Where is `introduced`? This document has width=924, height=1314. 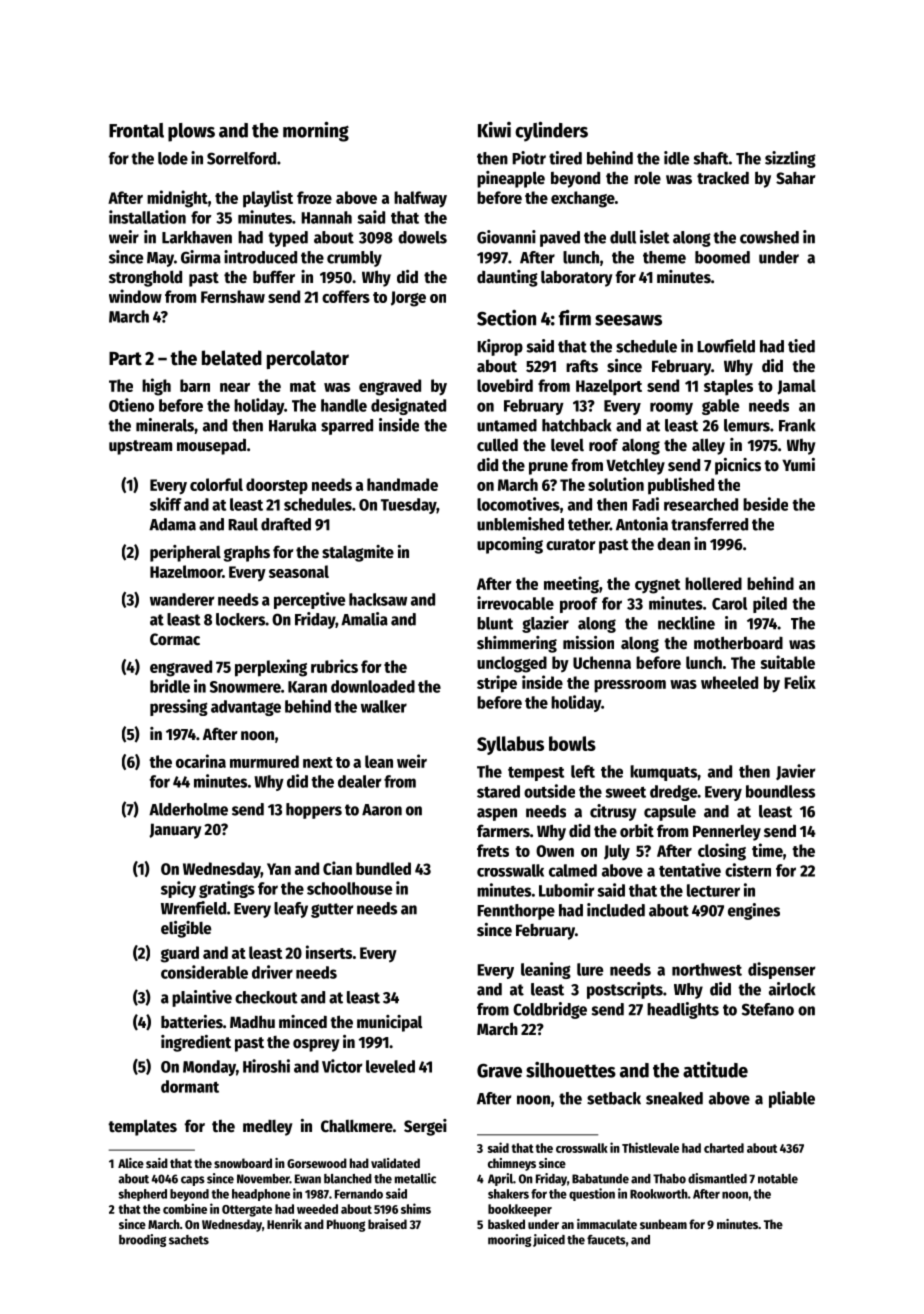 introduced is located at coordinates (260, 257).
